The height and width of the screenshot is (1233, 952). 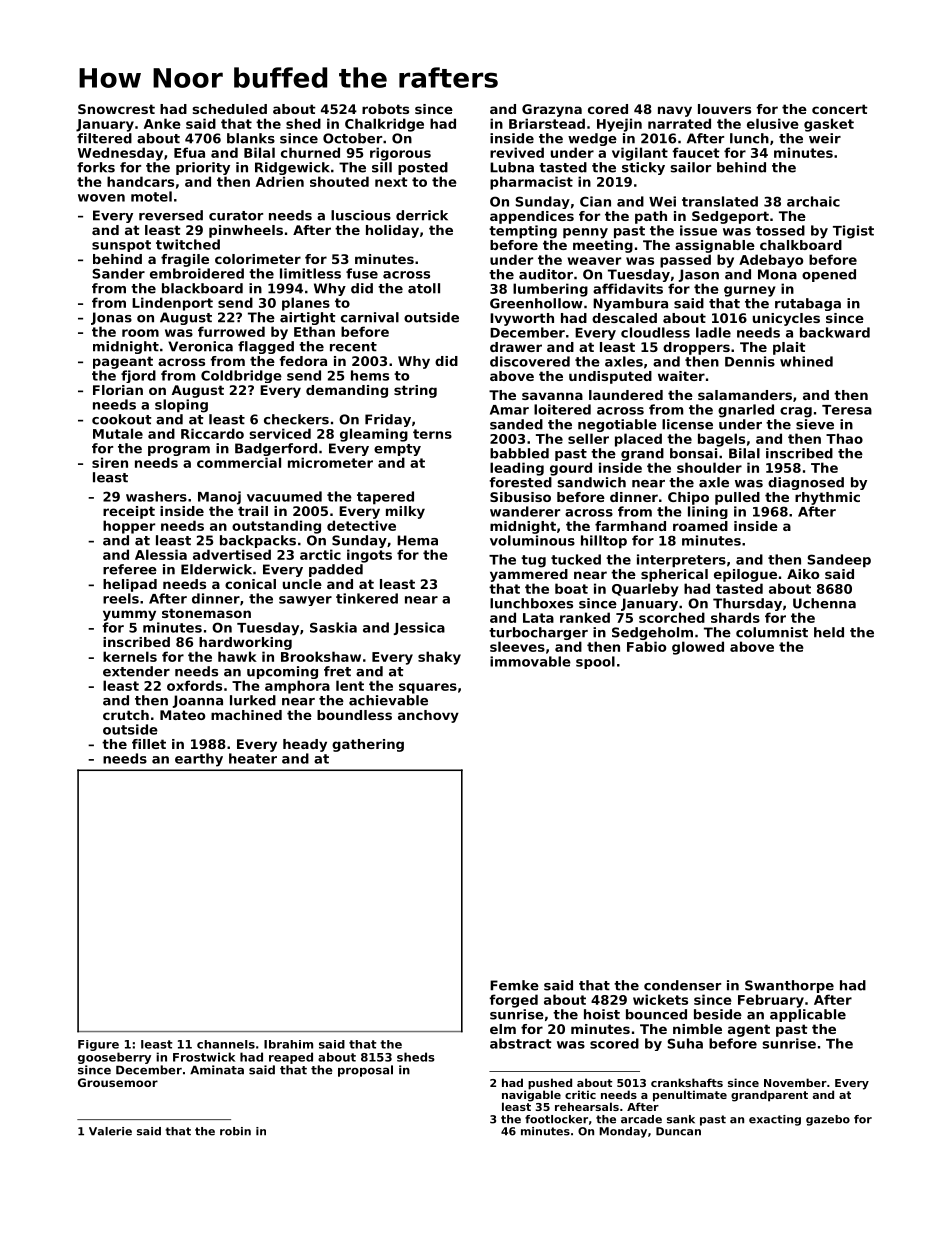 I want to click on bagels, so click(x=721, y=440).
